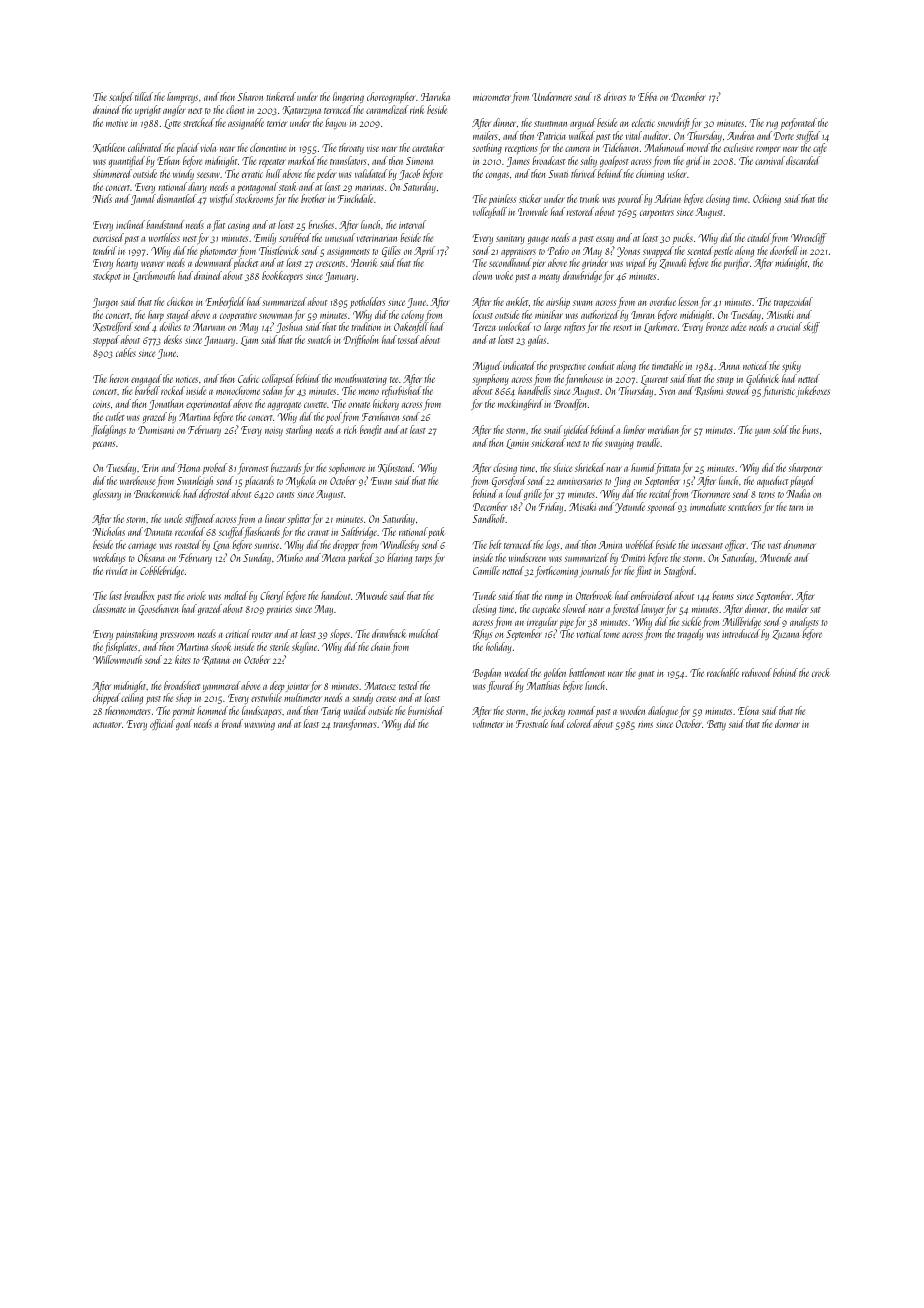  I want to click on spooned, so click(662, 507).
